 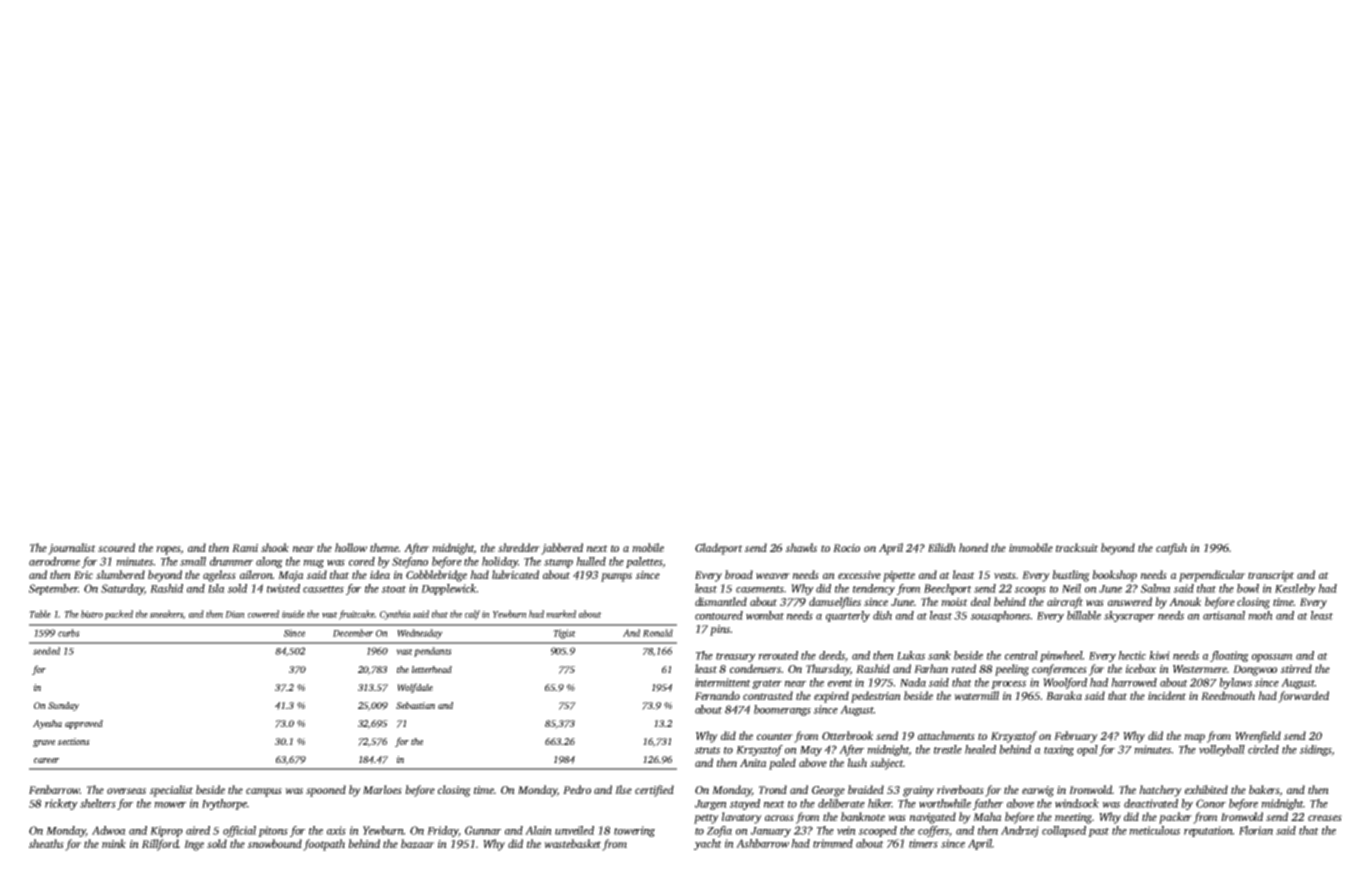 What do you see at coordinates (74, 741) in the screenshot?
I see `sections` at bounding box center [74, 741].
